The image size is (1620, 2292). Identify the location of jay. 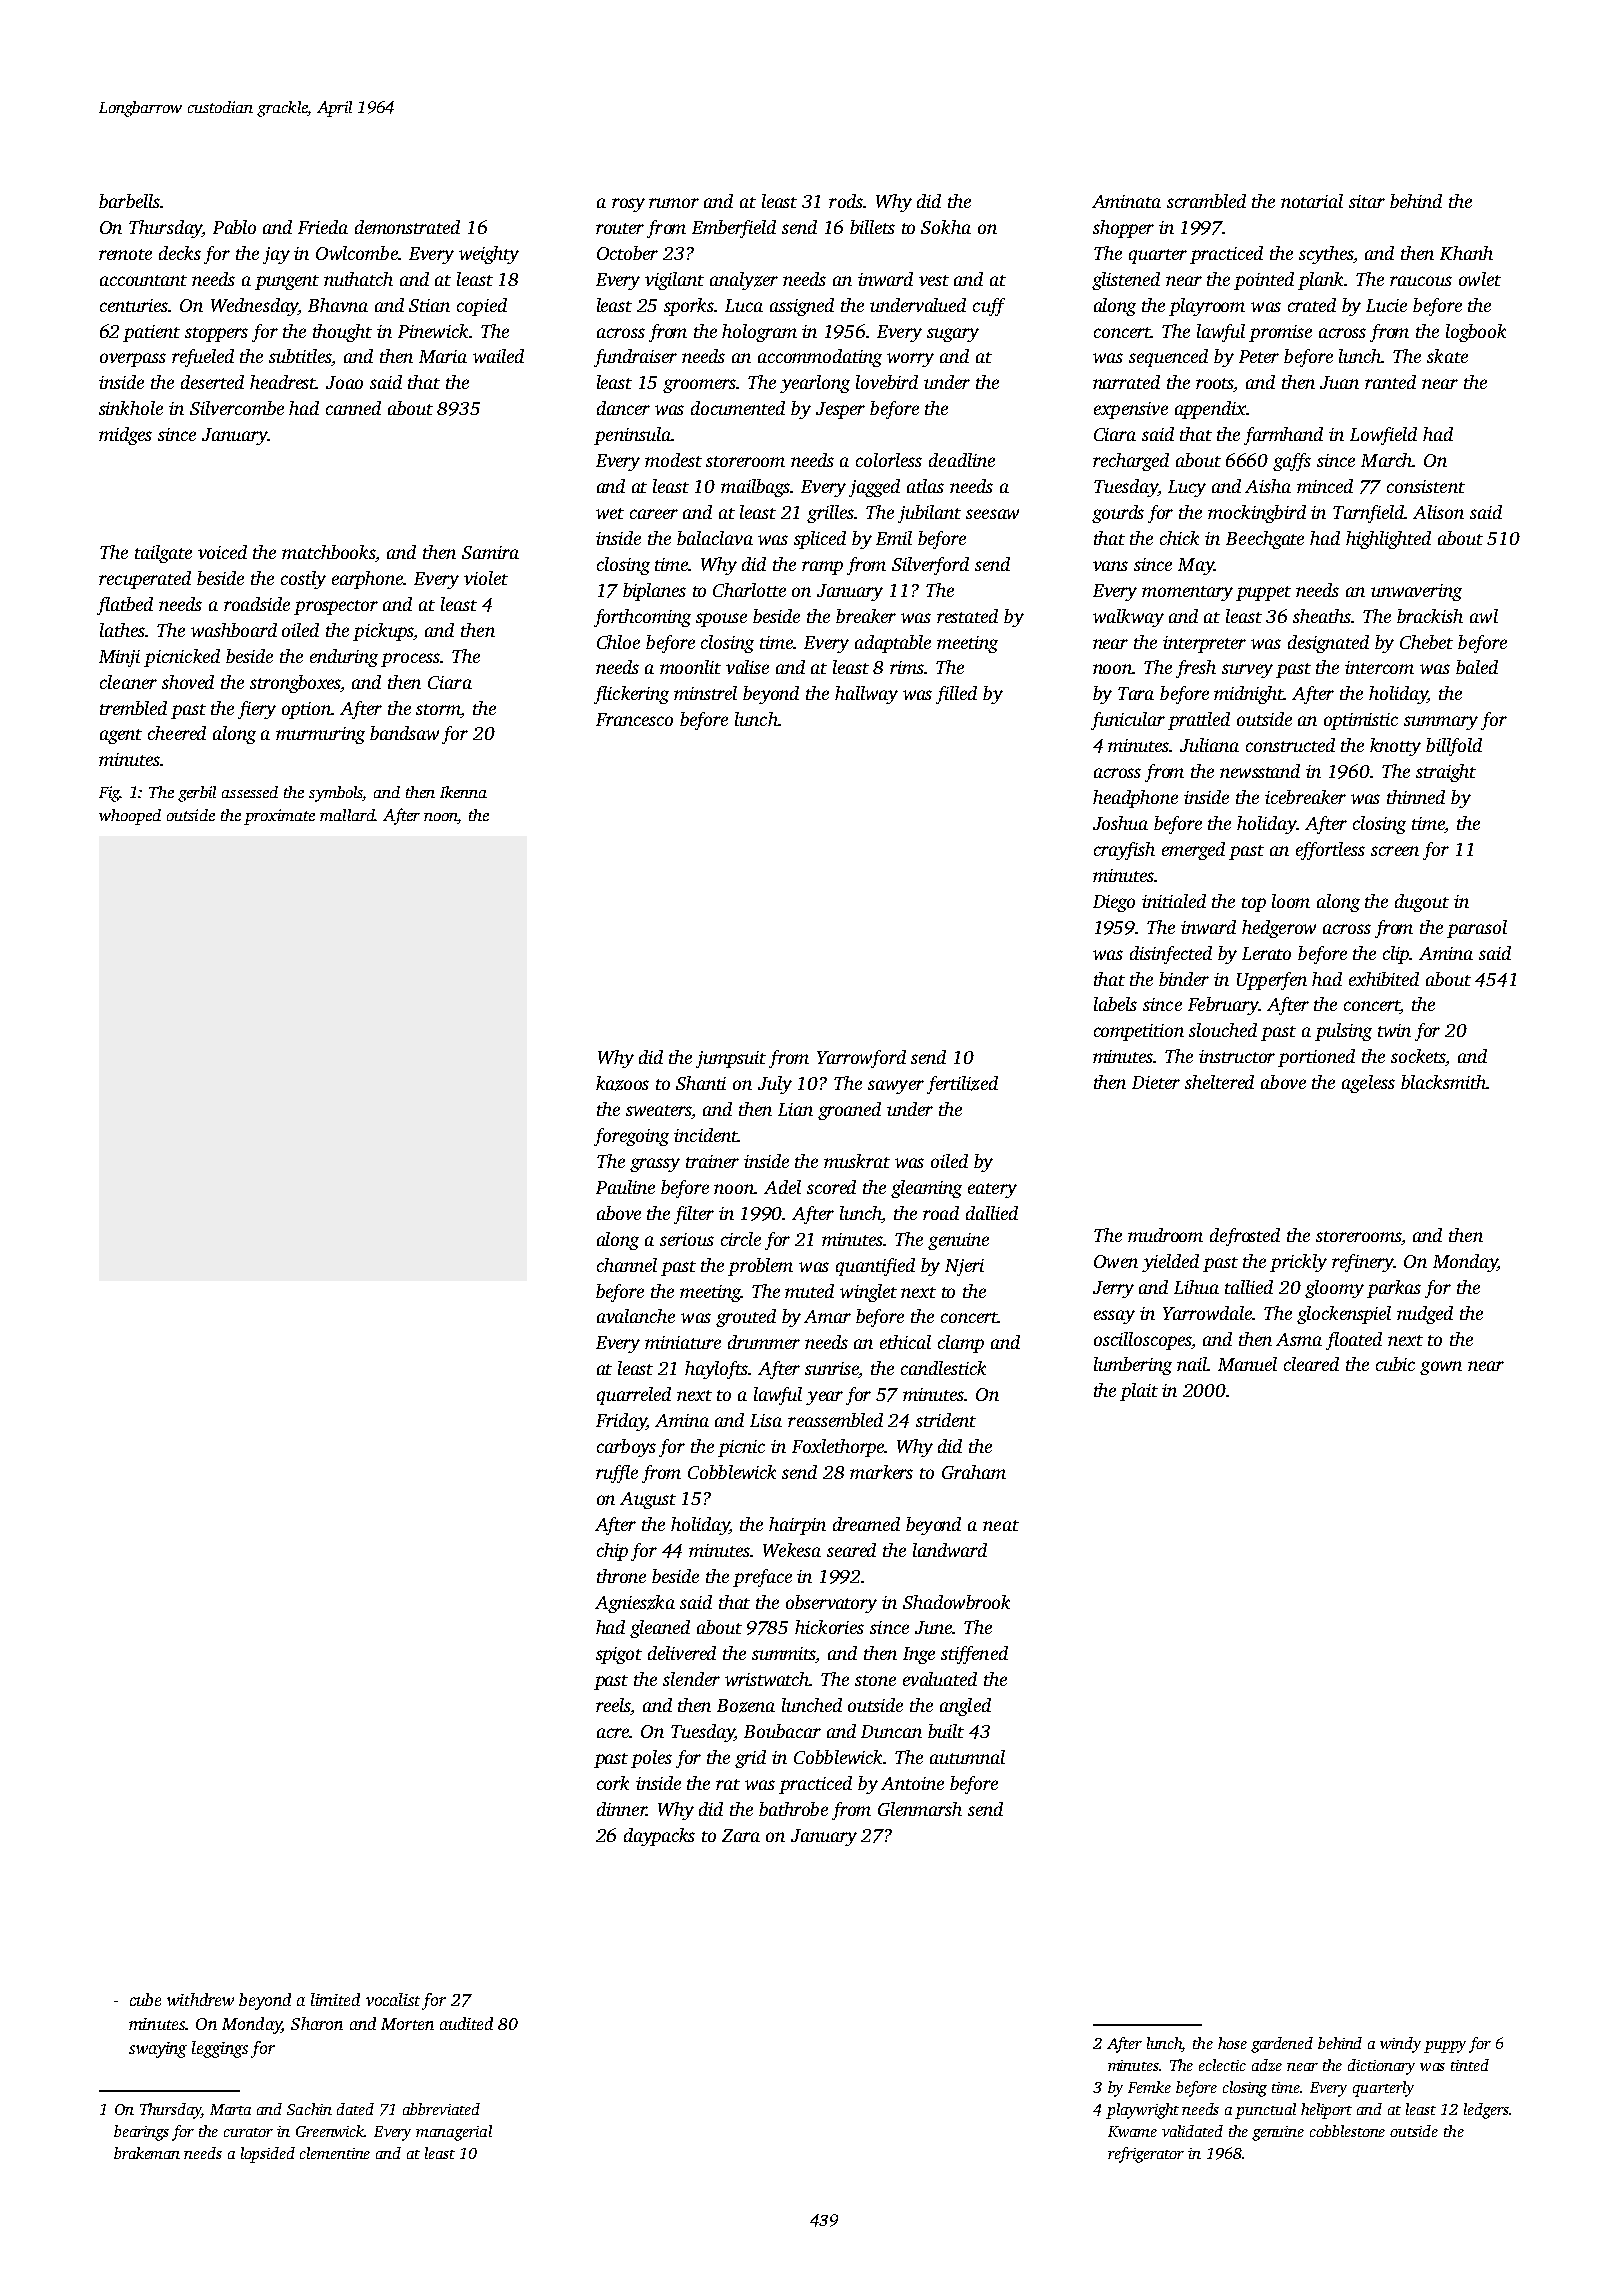
(276, 255).
